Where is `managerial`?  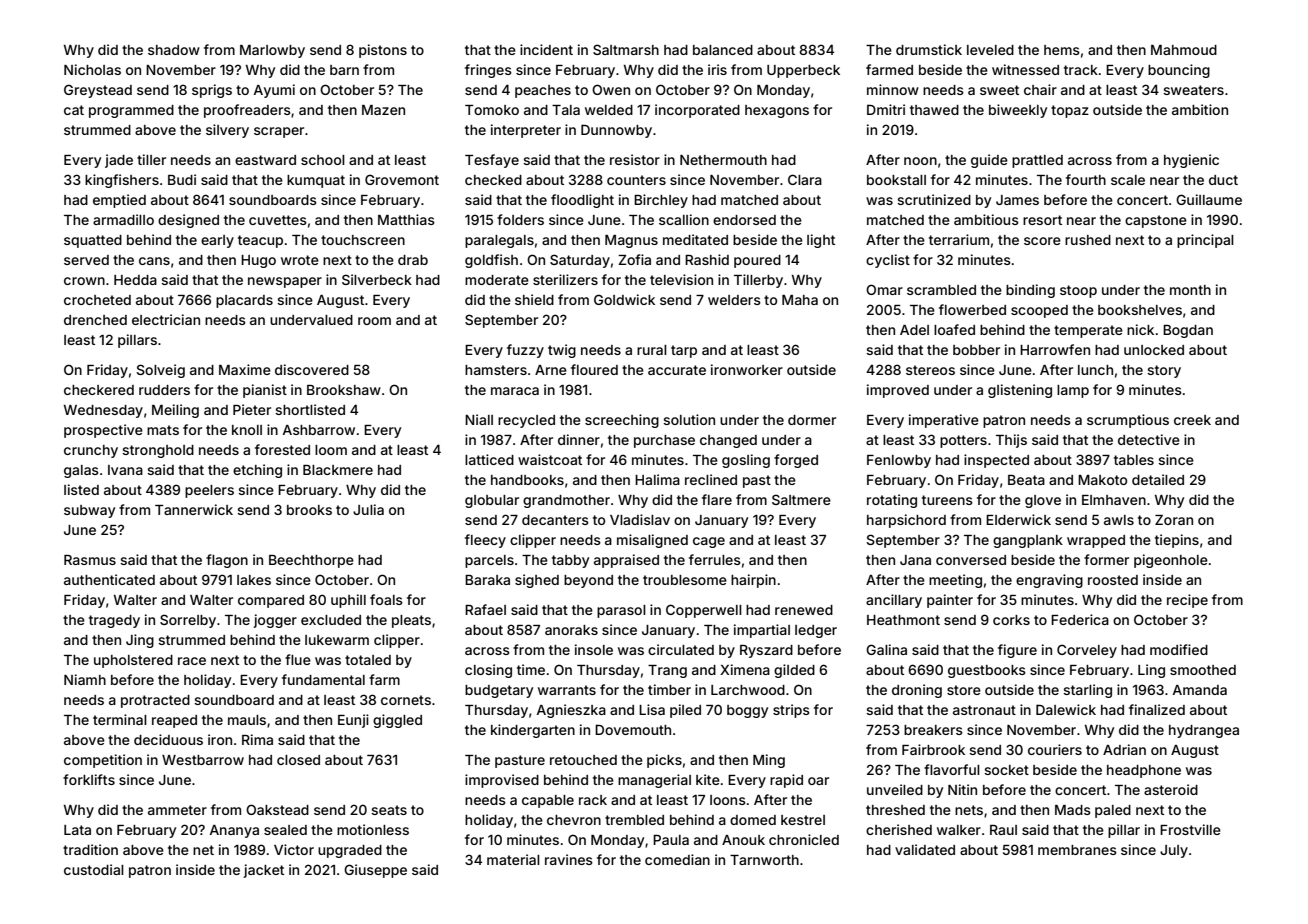
managerial is located at coordinates (654, 781).
